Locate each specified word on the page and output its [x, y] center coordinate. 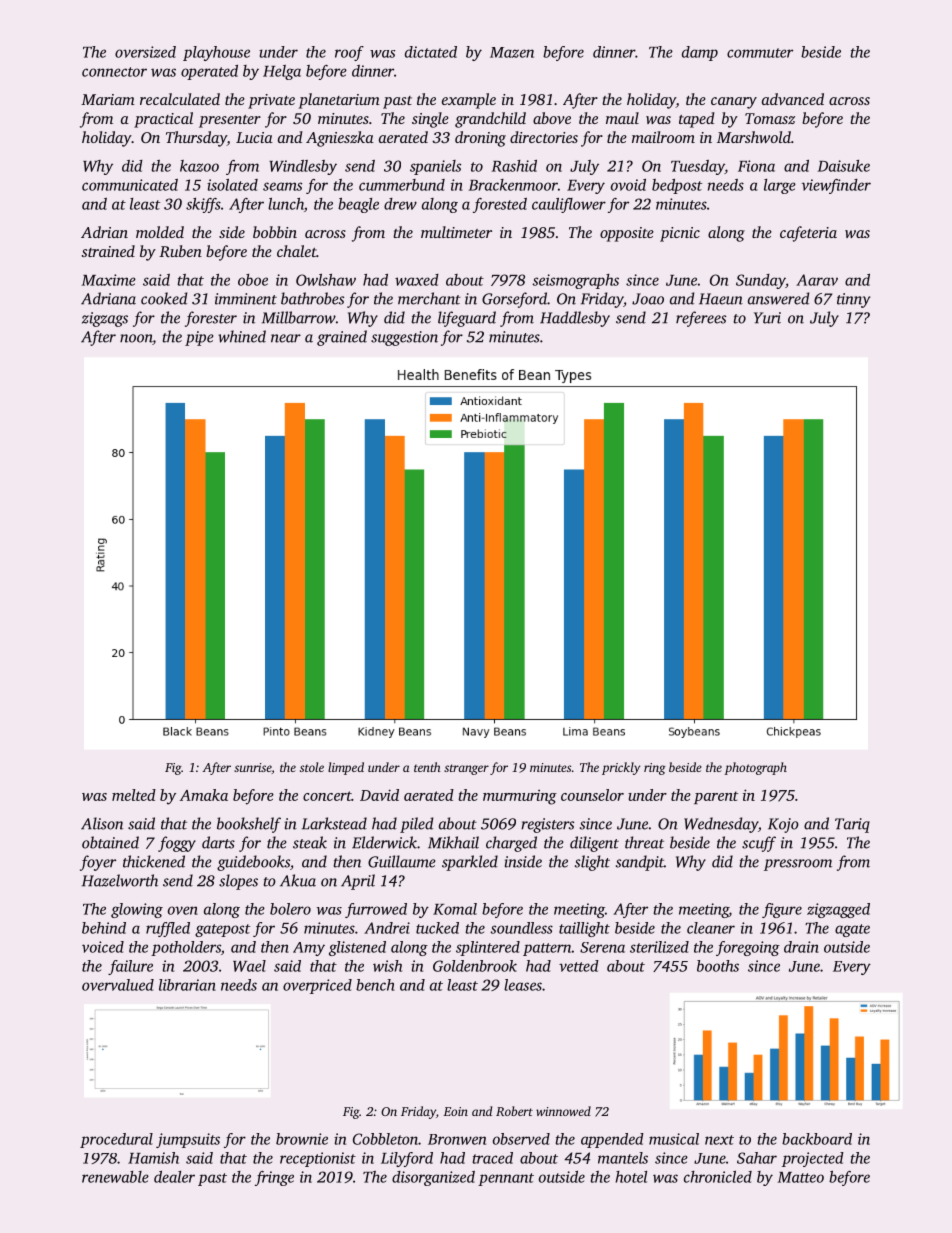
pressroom [798, 865]
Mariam [108, 99]
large [780, 186]
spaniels [435, 167]
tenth [427, 767]
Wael [249, 966]
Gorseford [514, 300]
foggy [177, 844]
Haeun [721, 299]
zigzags [105, 319]
